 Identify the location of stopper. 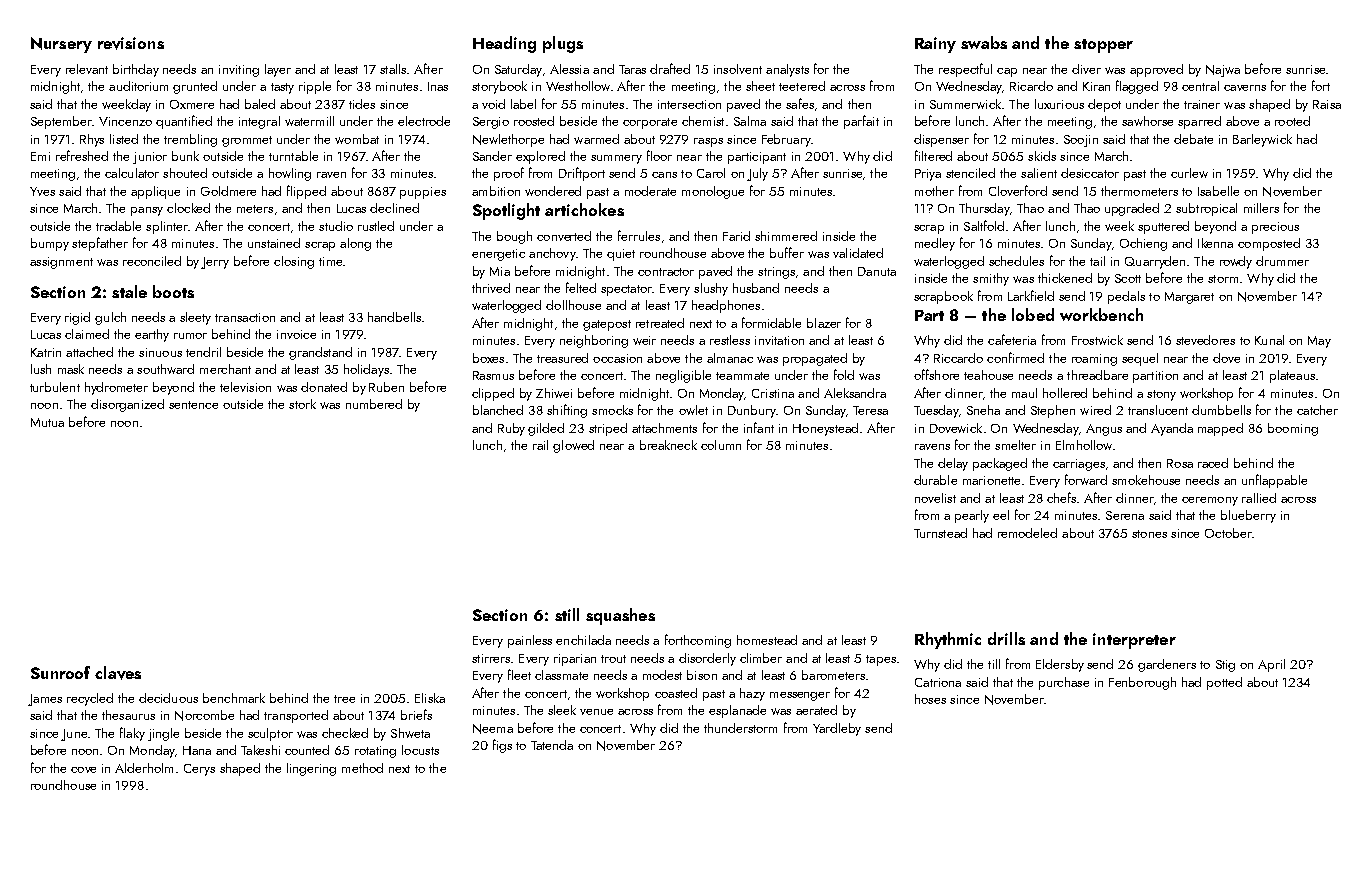
(1103, 46).
